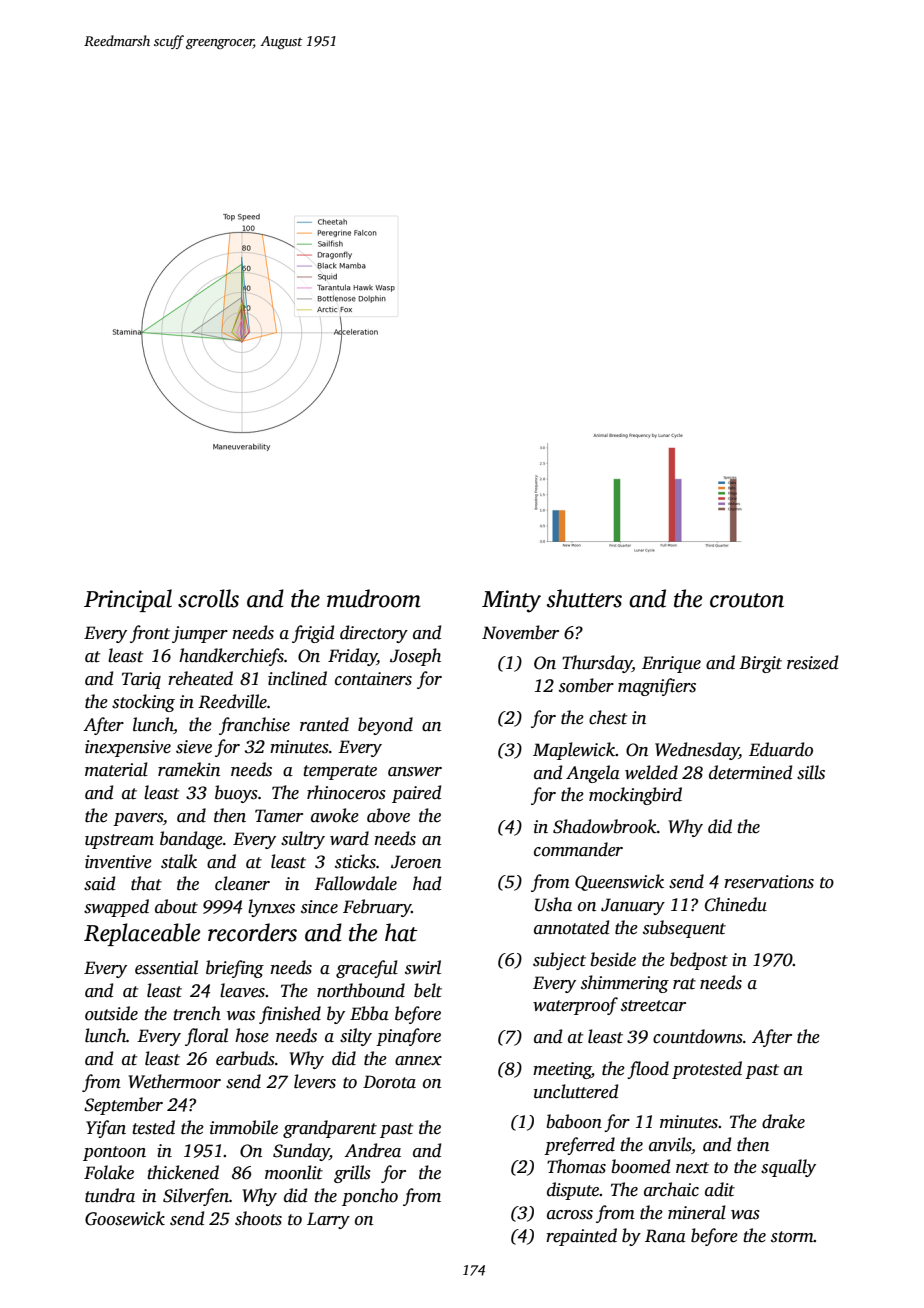 This screenshot has height=1308, width=924. I want to click on Goosewick, so click(125, 1218).
